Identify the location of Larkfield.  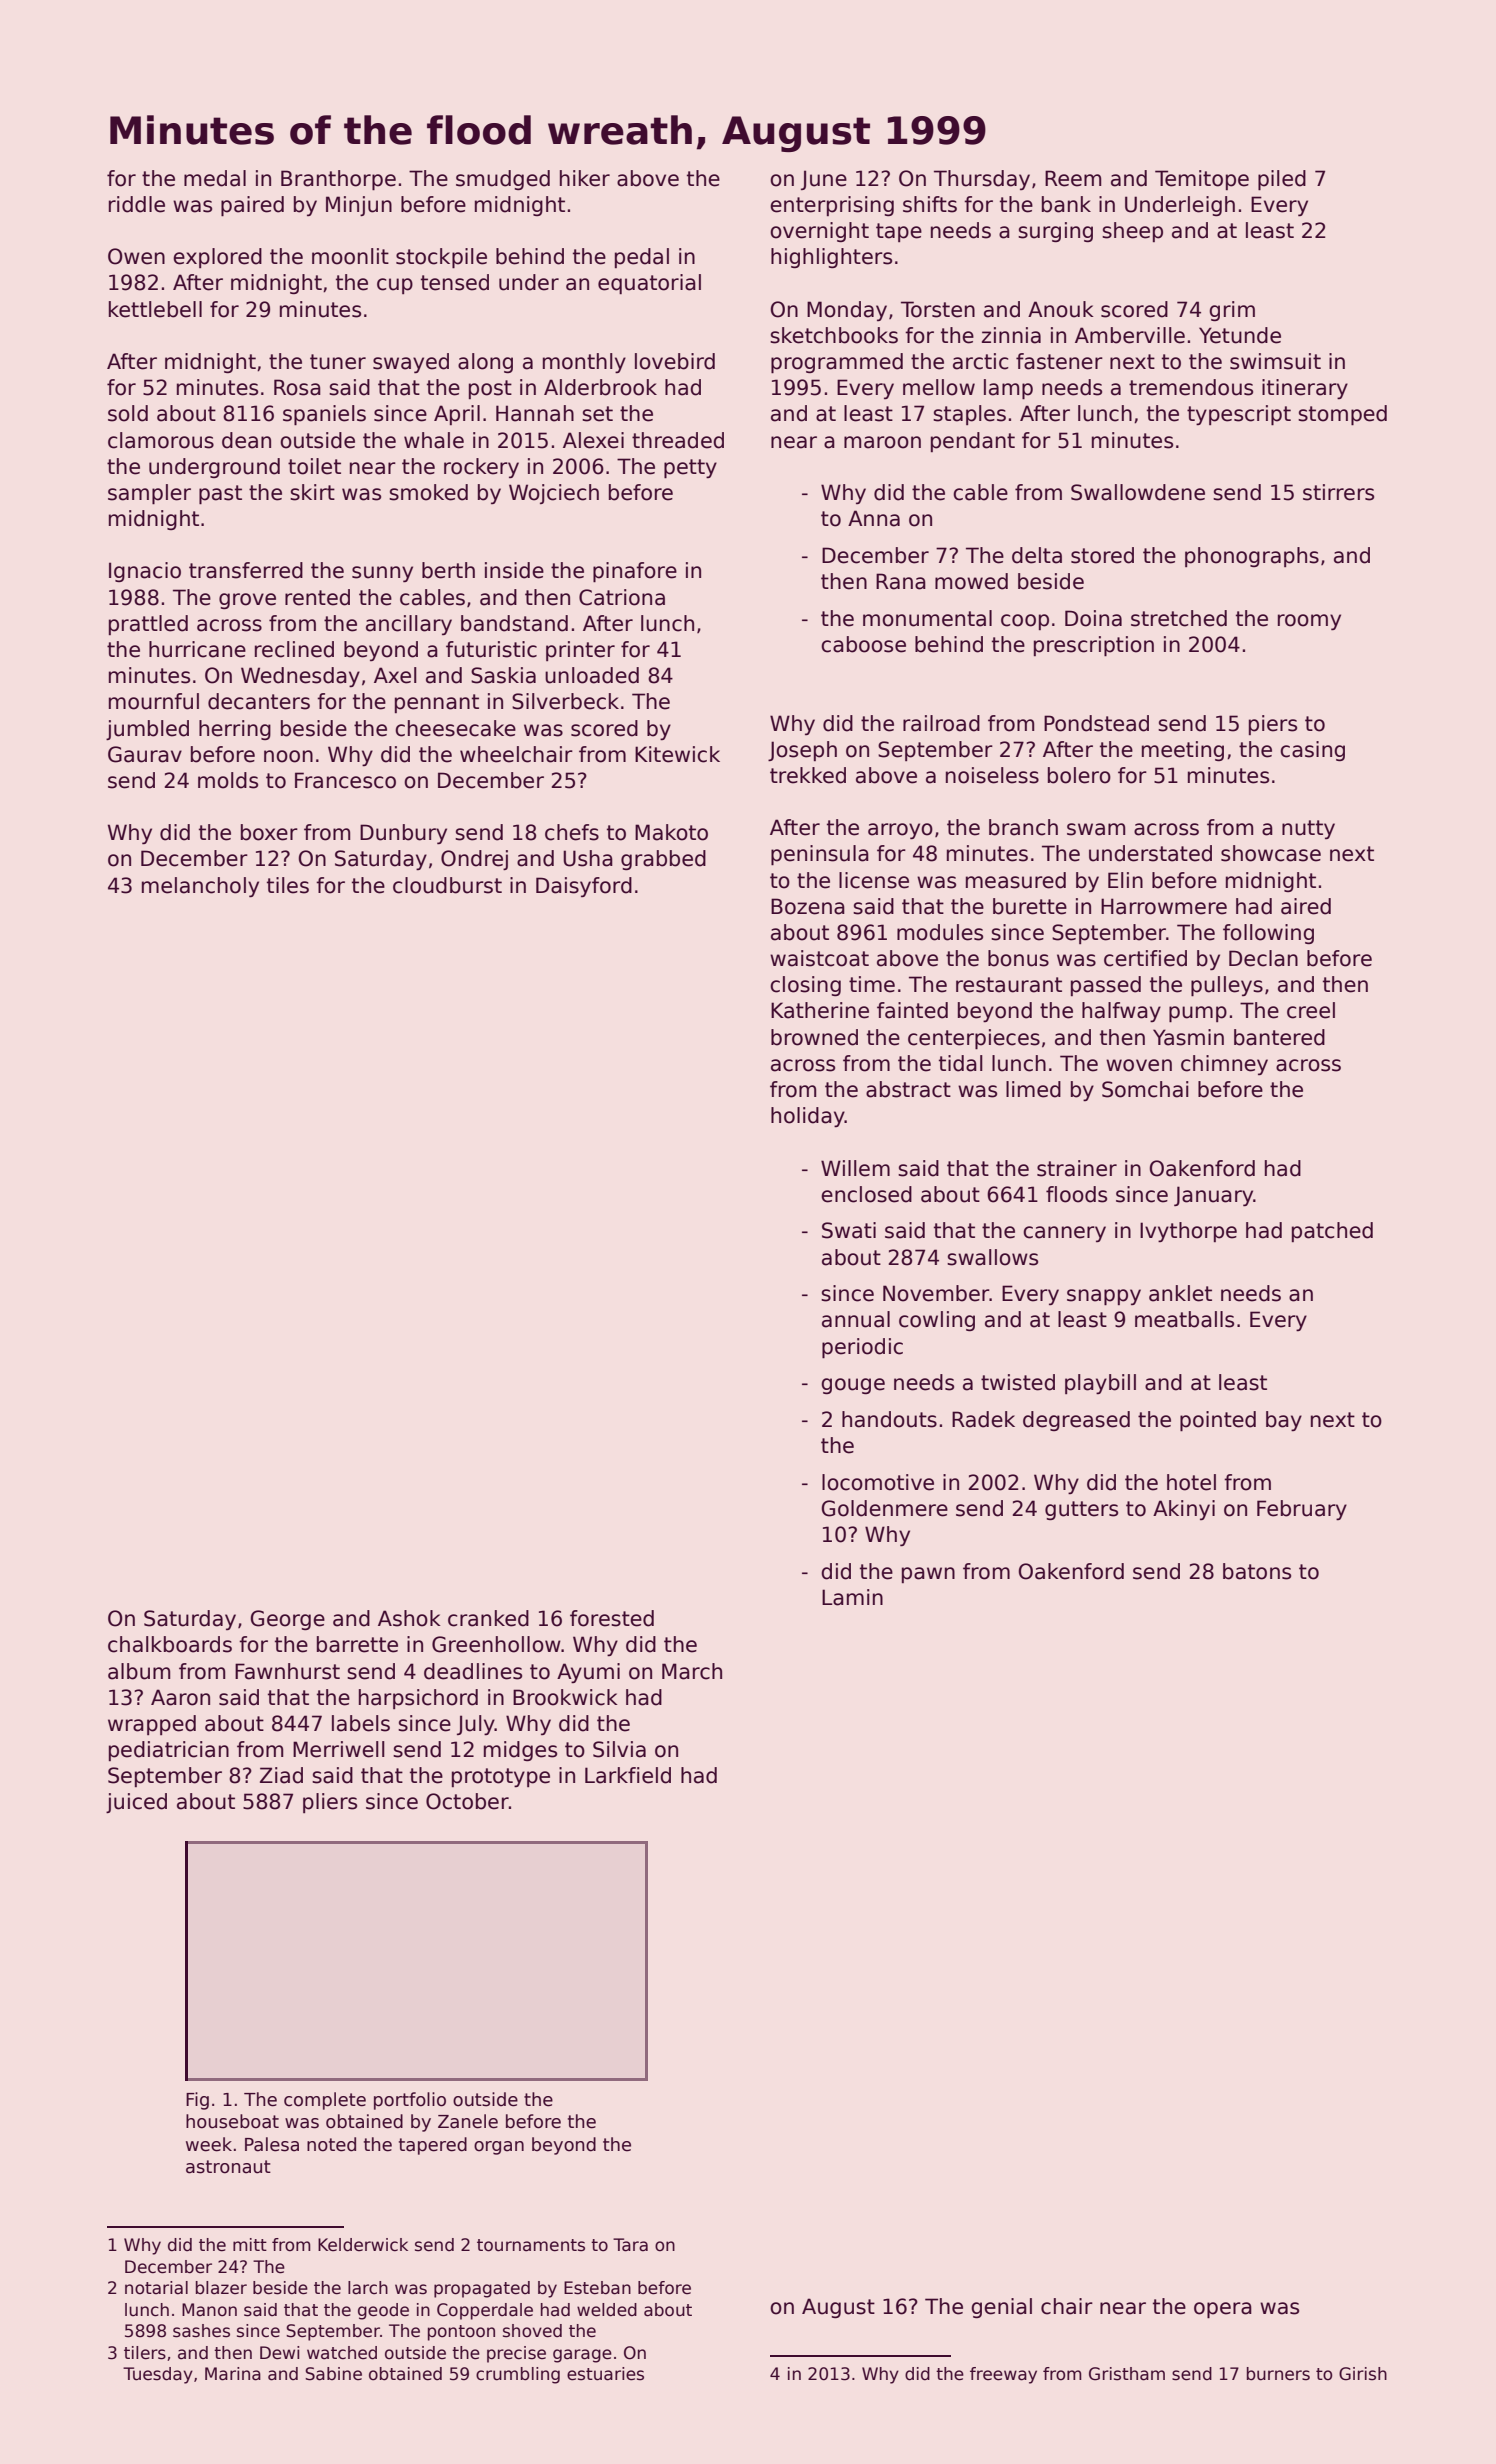
(628, 1775).
